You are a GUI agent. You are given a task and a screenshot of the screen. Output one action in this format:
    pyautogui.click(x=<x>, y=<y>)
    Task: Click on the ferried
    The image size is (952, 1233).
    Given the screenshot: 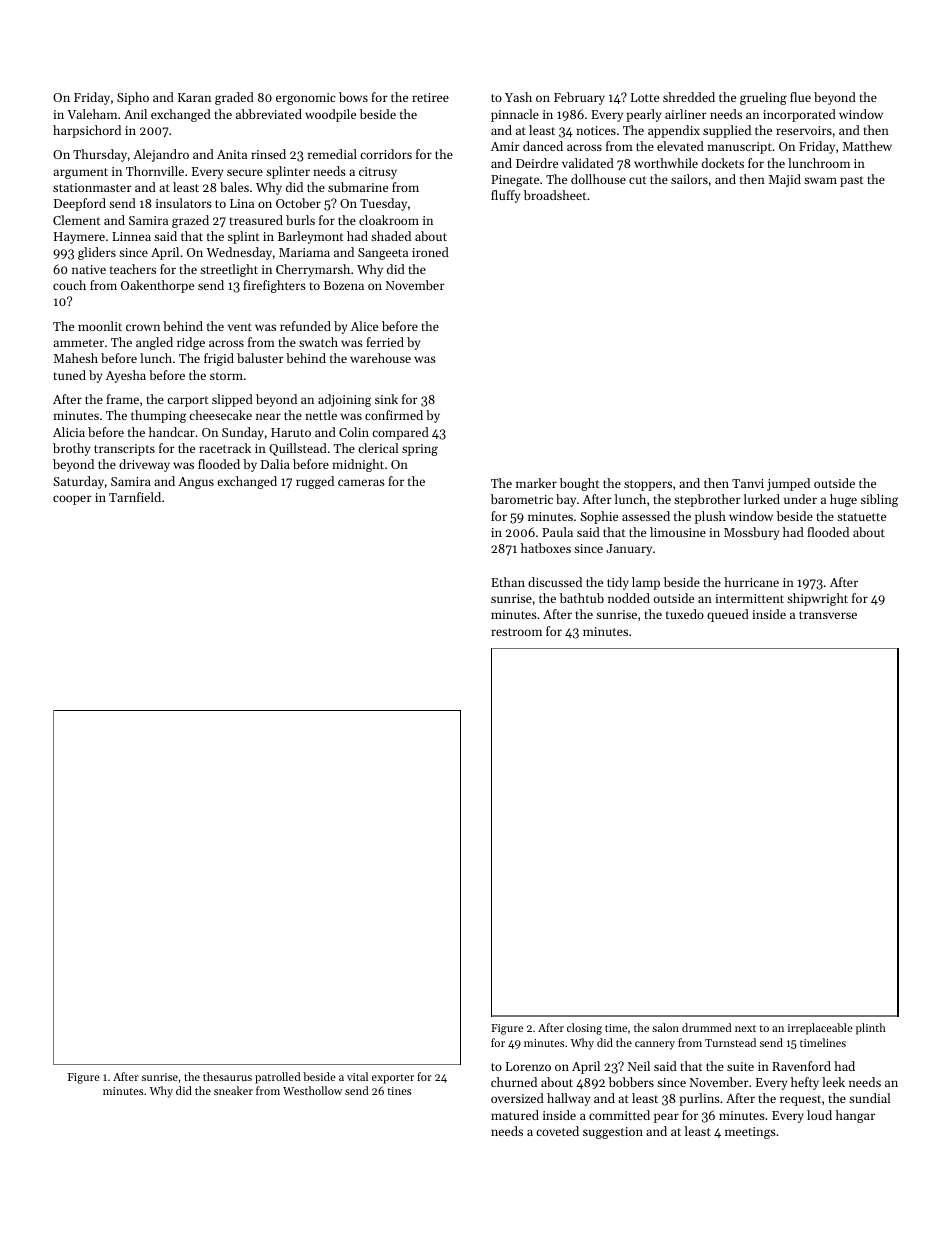 What is the action you would take?
    pyautogui.click(x=385, y=342)
